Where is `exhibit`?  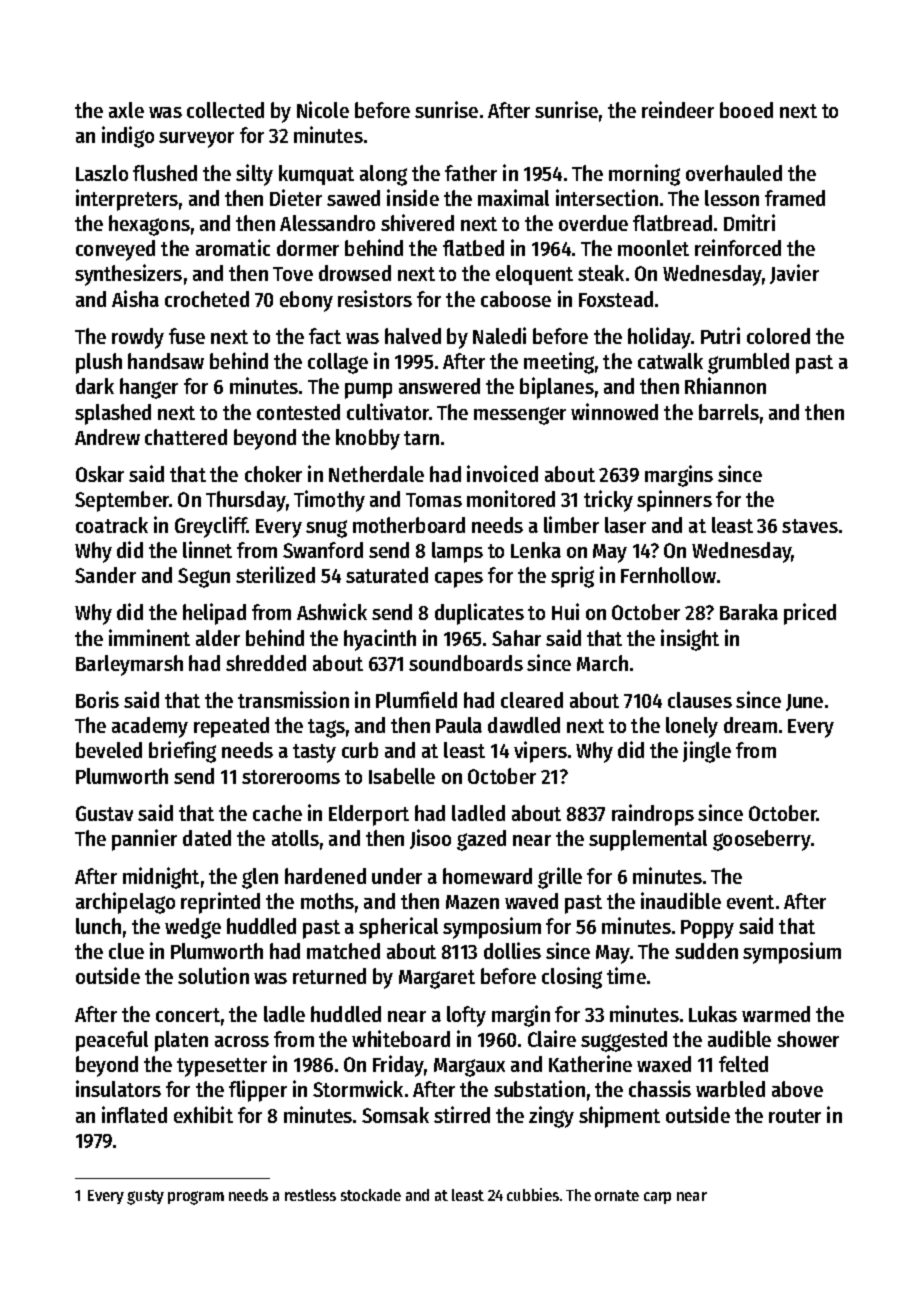 exhibit is located at coordinates (203, 1114).
